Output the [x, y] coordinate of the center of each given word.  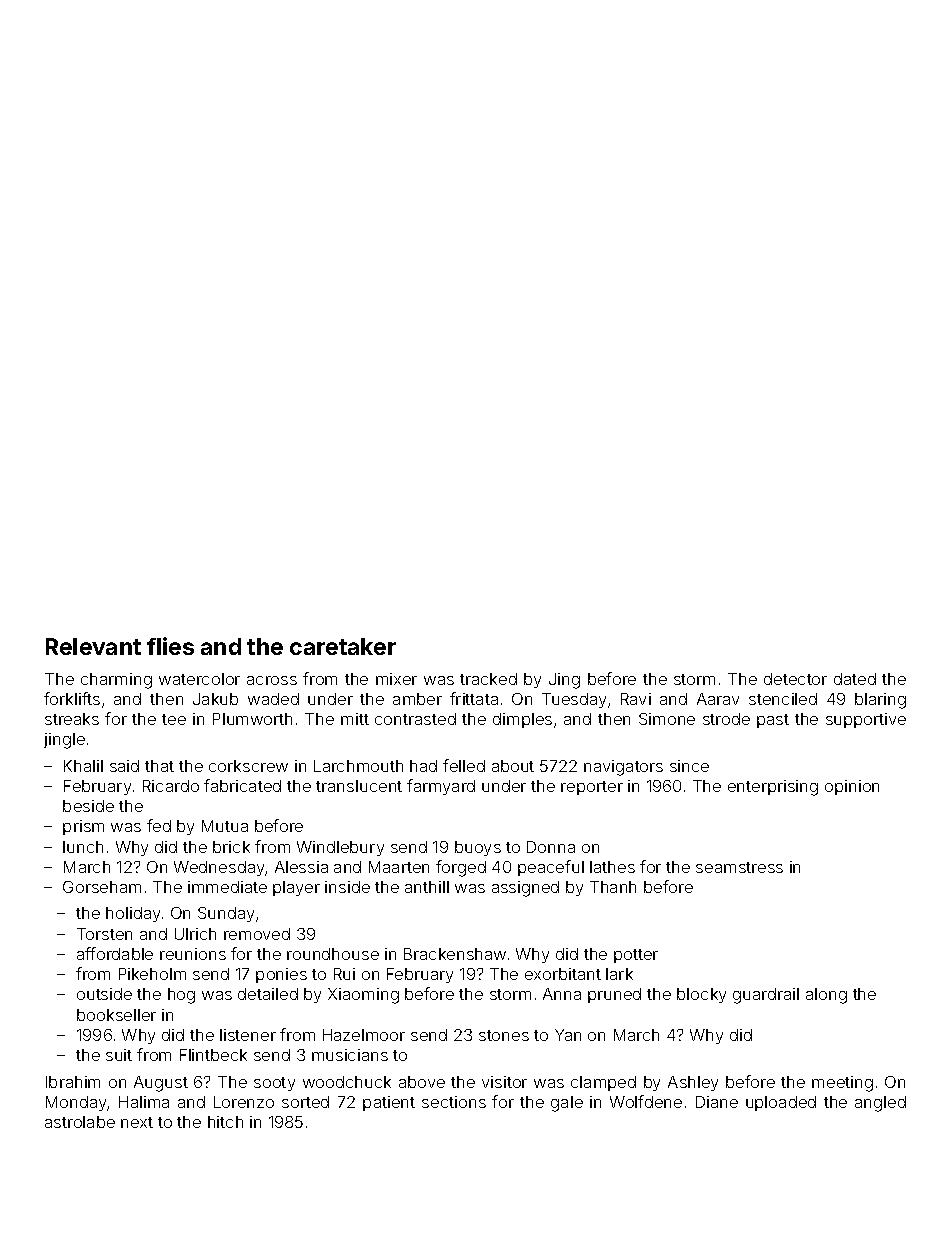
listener [248, 1035]
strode [726, 719]
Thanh [613, 887]
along [826, 996]
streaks [72, 719]
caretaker [343, 646]
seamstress [739, 867]
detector [795, 679]
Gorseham [102, 887]
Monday [77, 1103]
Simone [667, 719]
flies [170, 646]
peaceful [551, 868]
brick [231, 847]
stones [504, 1035]
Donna [551, 847]
